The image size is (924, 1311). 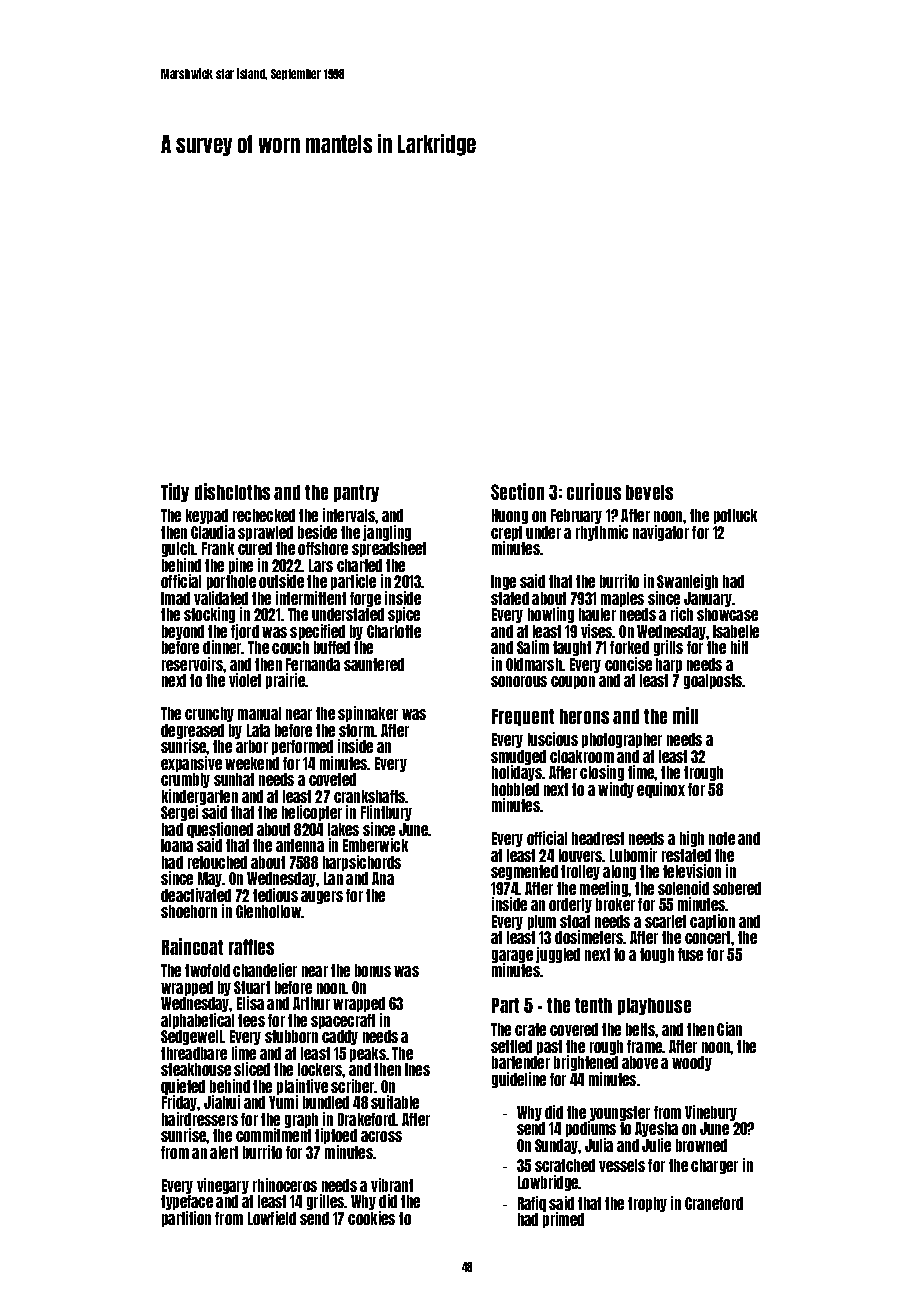 What do you see at coordinates (209, 714) in the document?
I see `crunchy` at bounding box center [209, 714].
